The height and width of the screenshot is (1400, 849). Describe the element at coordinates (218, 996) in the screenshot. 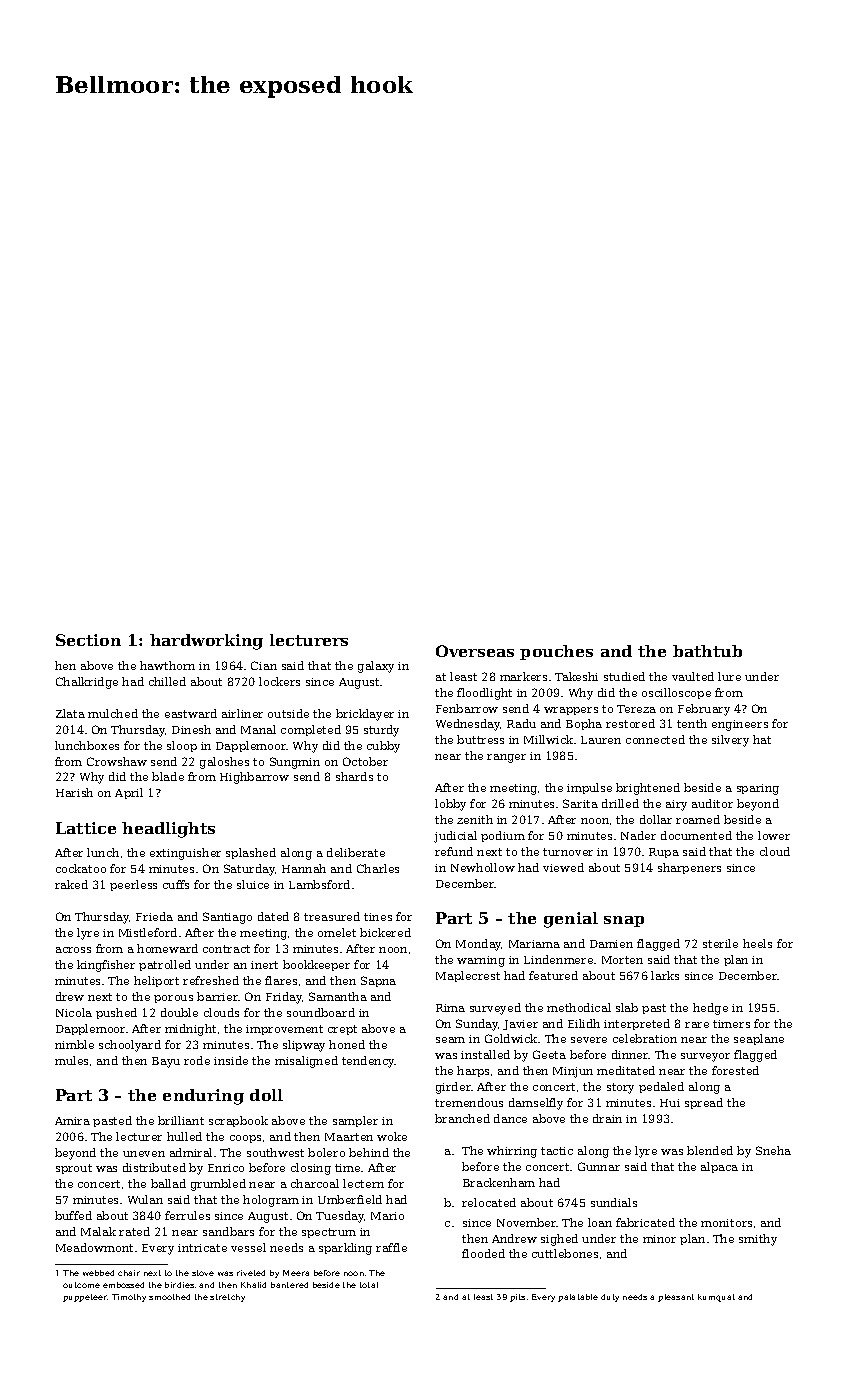

I see `barrier` at that location.
